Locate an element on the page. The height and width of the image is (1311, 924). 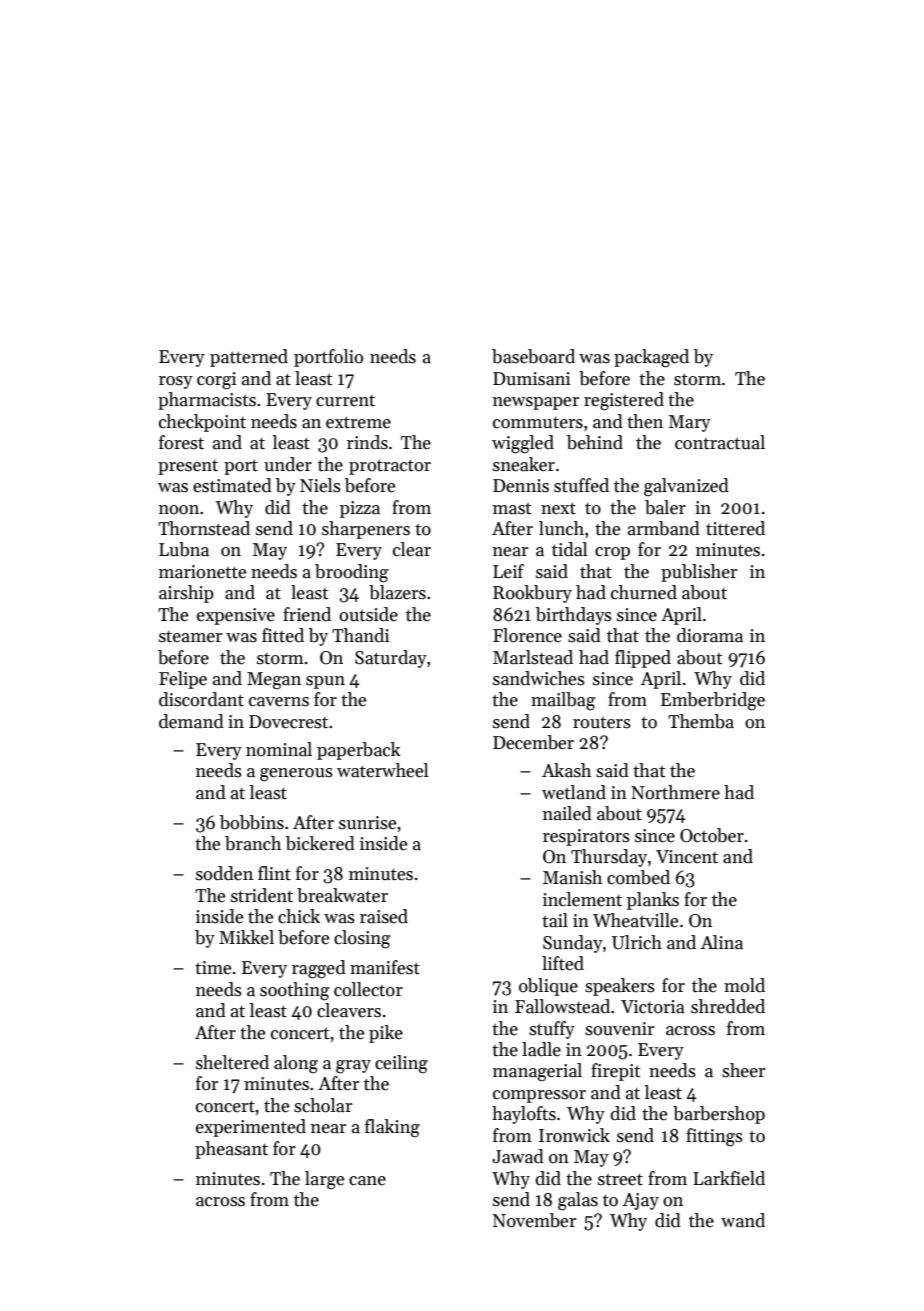
pheasant is located at coordinates (231, 1150).
